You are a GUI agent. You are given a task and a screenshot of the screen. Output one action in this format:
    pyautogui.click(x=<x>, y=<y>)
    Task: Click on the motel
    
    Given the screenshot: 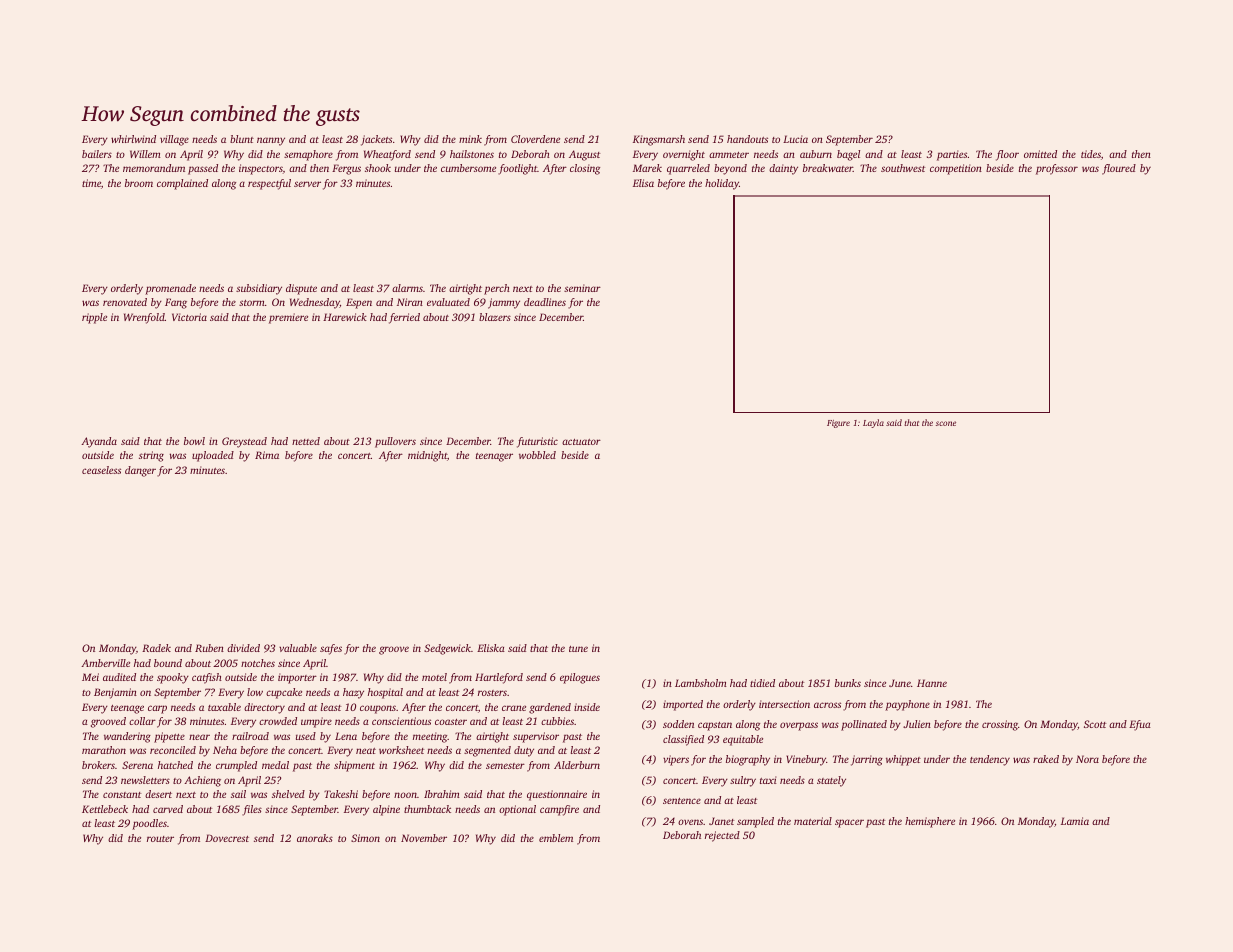 What is the action you would take?
    pyautogui.click(x=434, y=677)
